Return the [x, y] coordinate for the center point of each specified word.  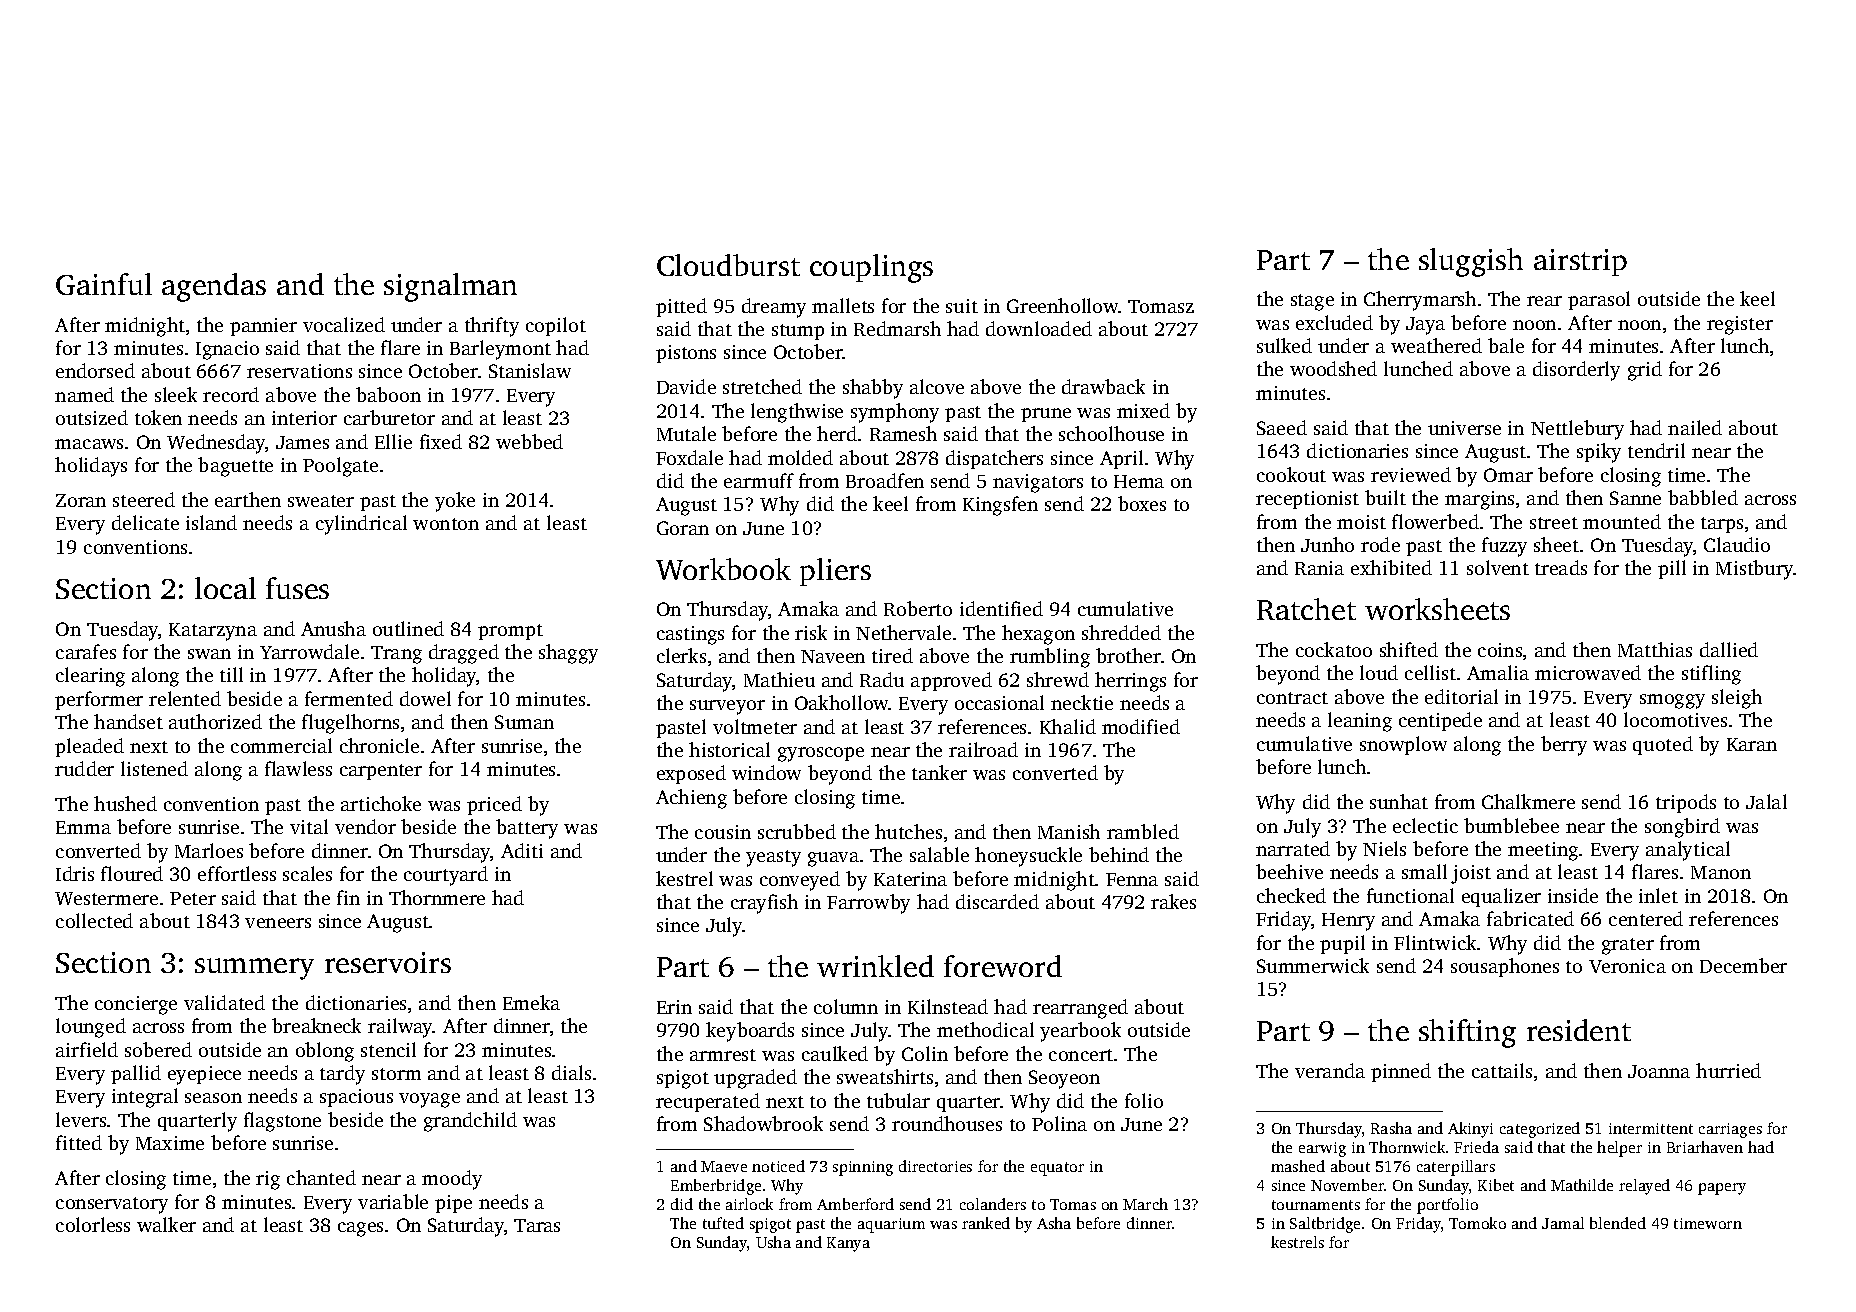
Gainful [104, 284]
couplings [871, 268]
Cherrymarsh [1420, 301]
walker [166, 1224]
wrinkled [875, 966]
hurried [1728, 1070]
